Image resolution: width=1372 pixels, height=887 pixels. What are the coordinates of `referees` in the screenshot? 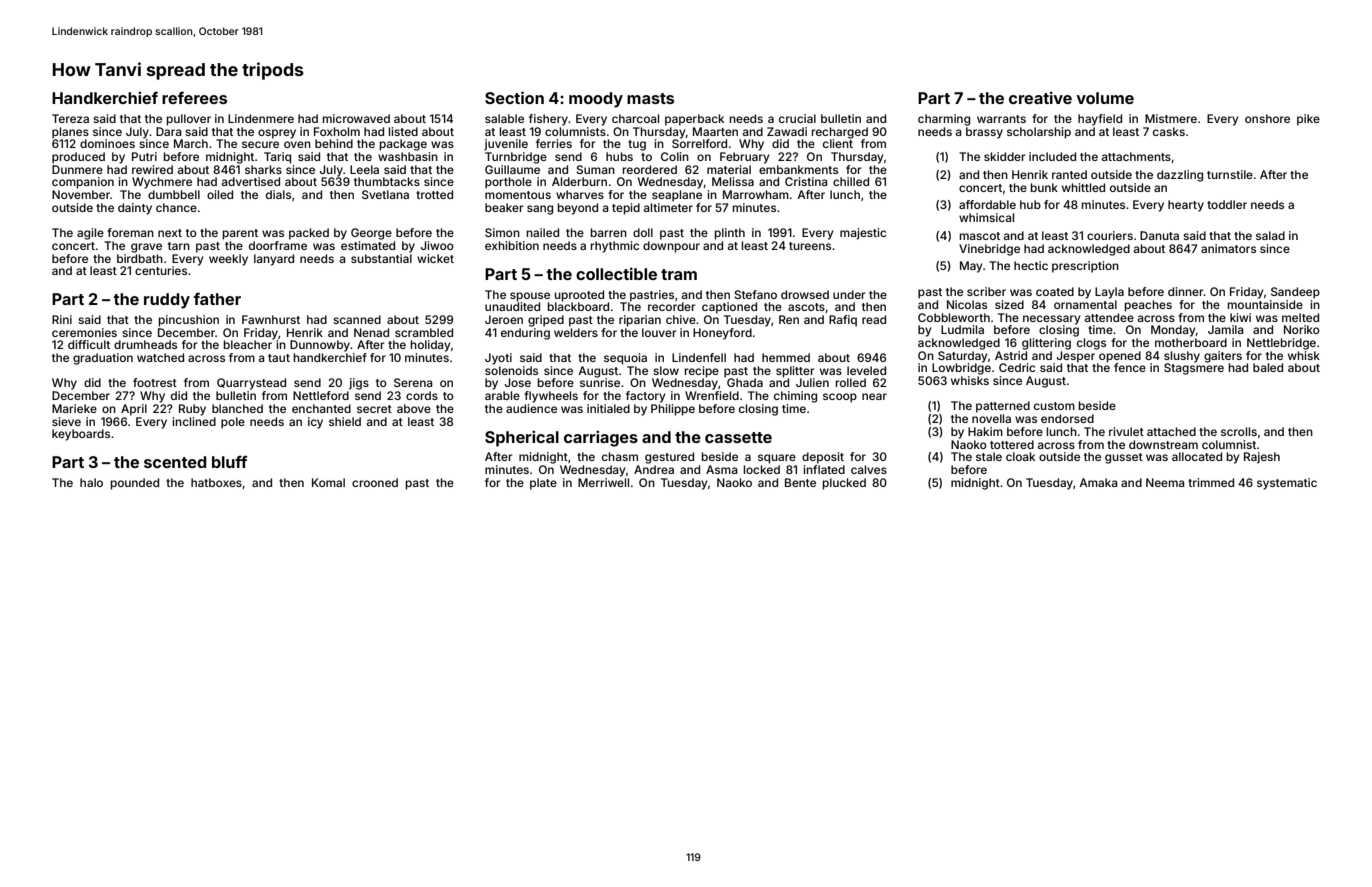 It's located at (194, 97).
